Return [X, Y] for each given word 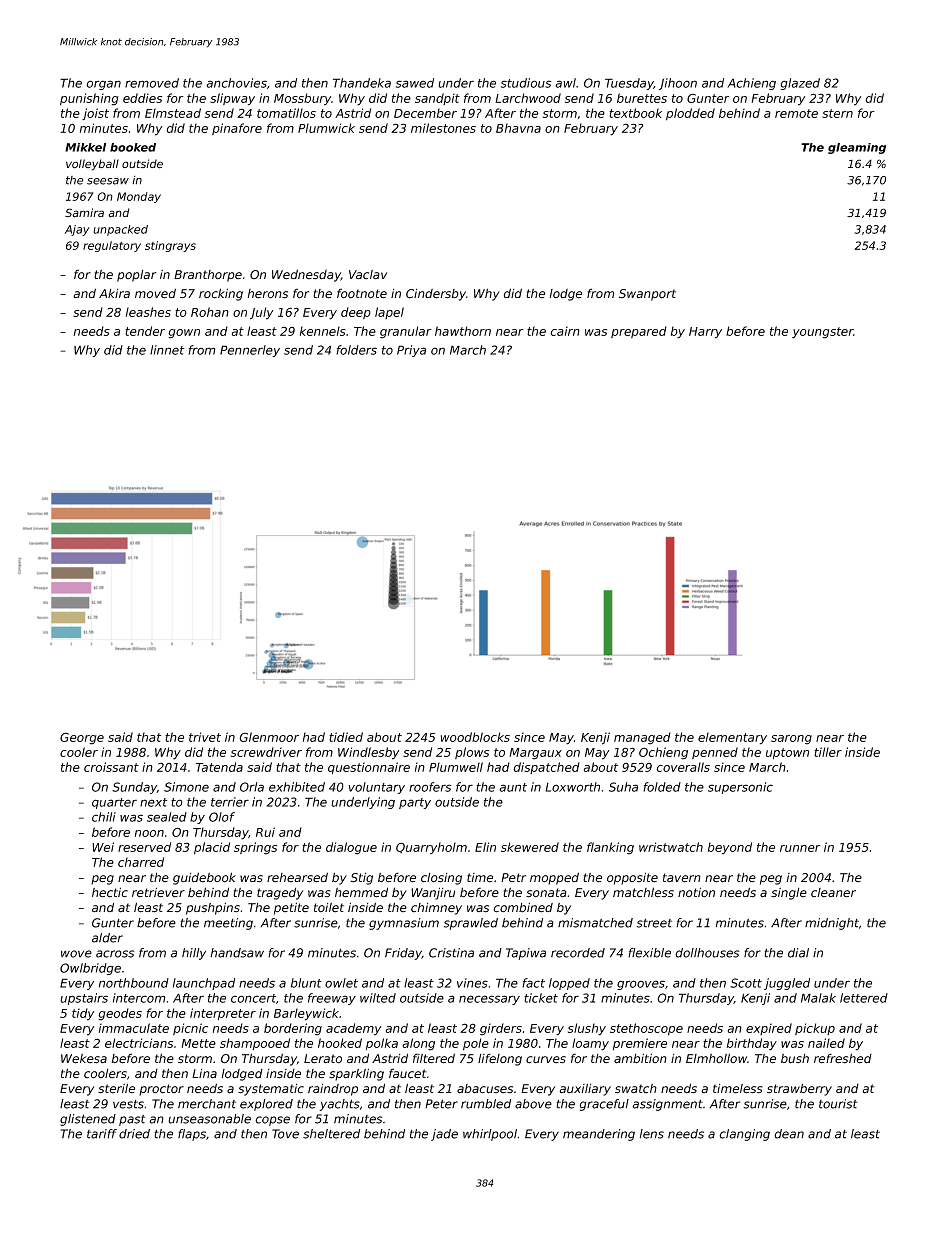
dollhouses [707, 953]
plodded [690, 114]
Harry [705, 333]
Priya [411, 351]
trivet [205, 737]
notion [696, 892]
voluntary [376, 788]
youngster [822, 333]
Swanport [647, 295]
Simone [186, 787]
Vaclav [368, 274]
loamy [590, 1044]
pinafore [237, 129]
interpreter [223, 1014]
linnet [167, 350]
